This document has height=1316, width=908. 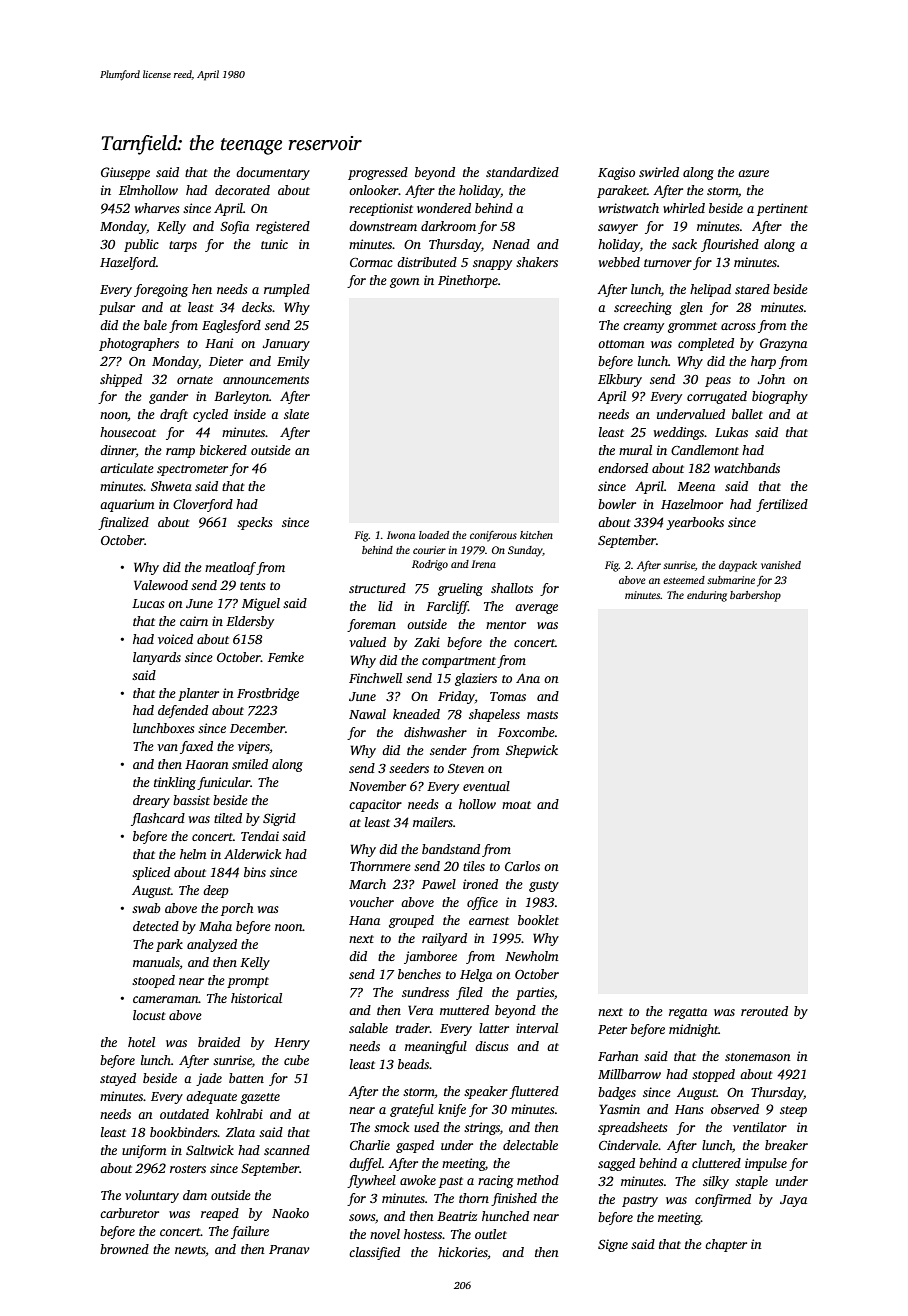 What do you see at coordinates (123, 523) in the document?
I see `finalized` at bounding box center [123, 523].
